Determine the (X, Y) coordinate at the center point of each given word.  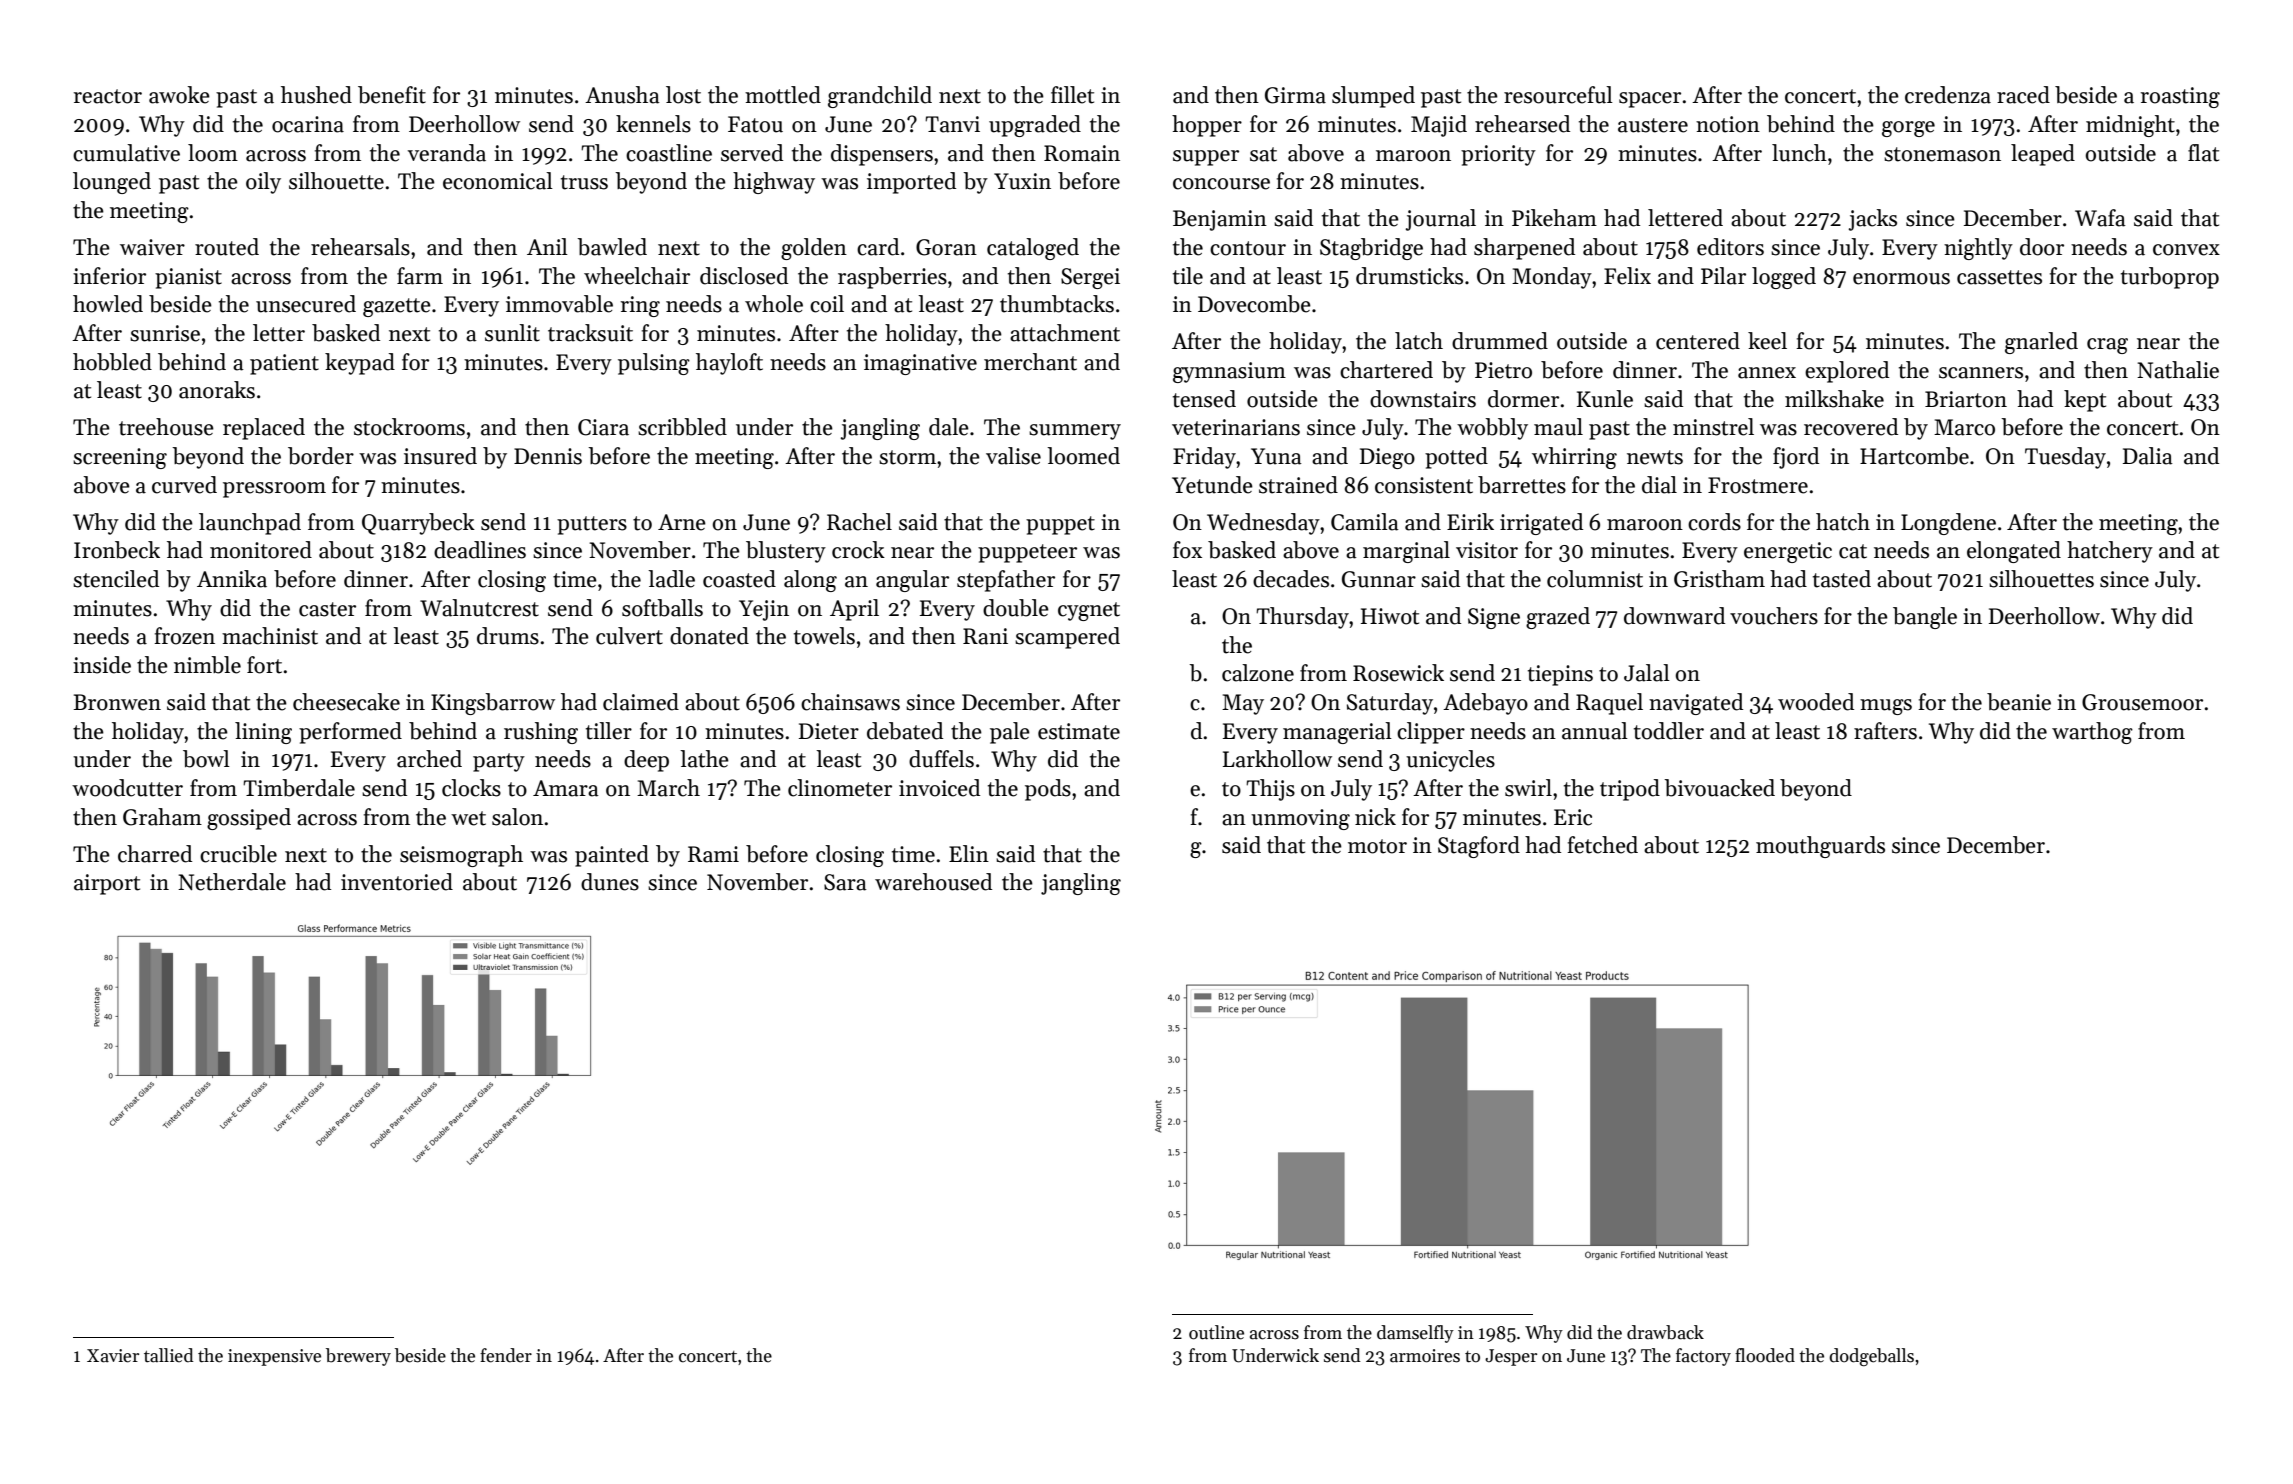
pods (1048, 790)
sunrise (165, 333)
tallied (169, 1355)
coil (827, 304)
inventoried (397, 882)
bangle (1925, 618)
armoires (1425, 1356)
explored (1847, 372)
